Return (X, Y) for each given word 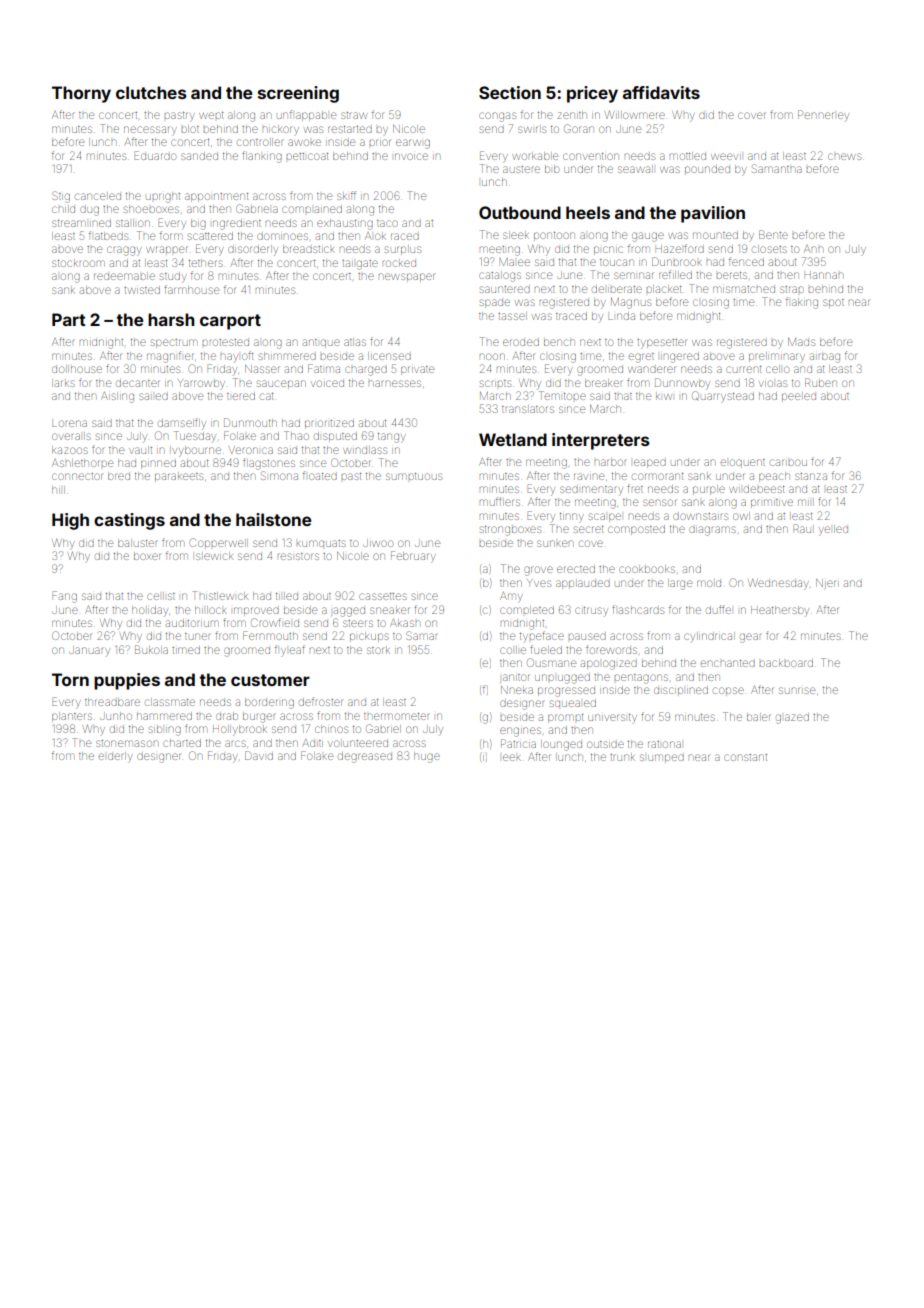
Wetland (513, 439)
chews (844, 156)
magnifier (170, 357)
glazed (792, 718)
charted (182, 743)
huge (427, 757)
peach (774, 477)
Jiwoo (378, 543)
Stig (61, 197)
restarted (350, 129)
